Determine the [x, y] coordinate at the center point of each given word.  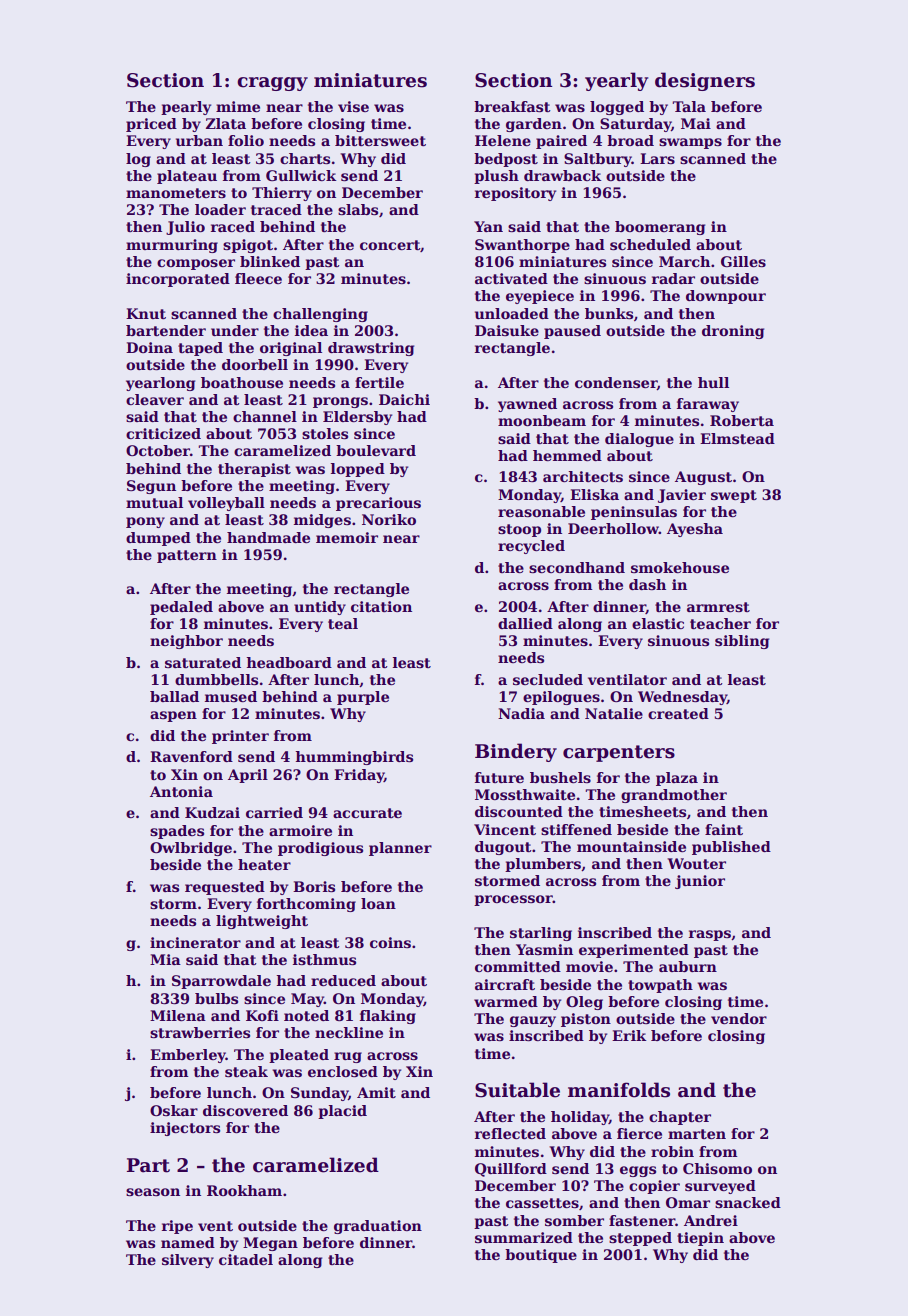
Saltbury [598, 160]
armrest [718, 607]
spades [177, 832]
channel [265, 416]
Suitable [517, 1090]
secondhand [577, 567]
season [153, 1192]
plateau [187, 177]
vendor [739, 1018]
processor [513, 900]
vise [353, 106]
